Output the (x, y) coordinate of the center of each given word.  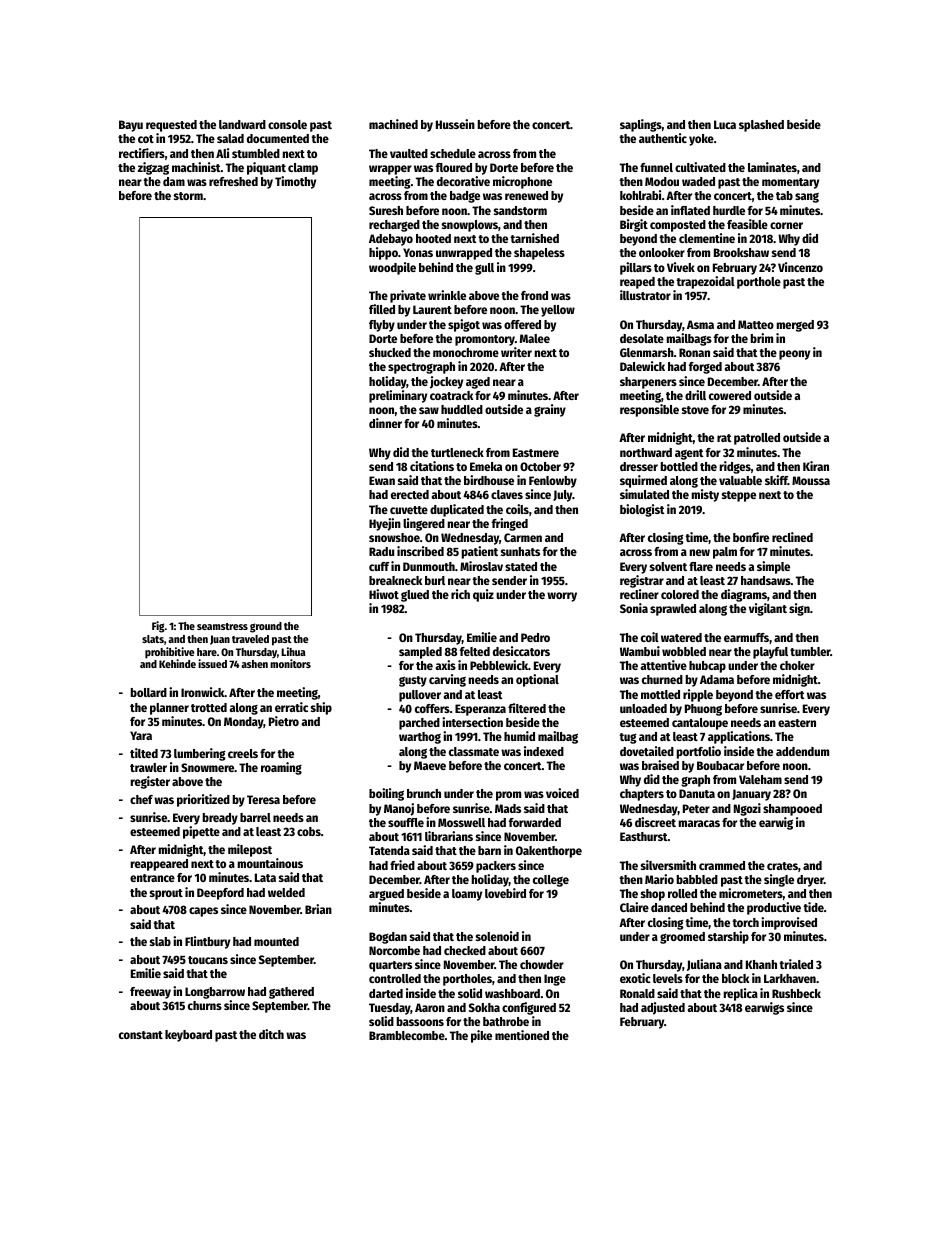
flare (701, 566)
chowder (542, 964)
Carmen (523, 537)
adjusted (663, 1008)
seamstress (222, 626)
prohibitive (169, 653)
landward (242, 124)
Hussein (455, 124)
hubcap (707, 667)
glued (415, 596)
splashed (761, 126)
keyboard (188, 1036)
